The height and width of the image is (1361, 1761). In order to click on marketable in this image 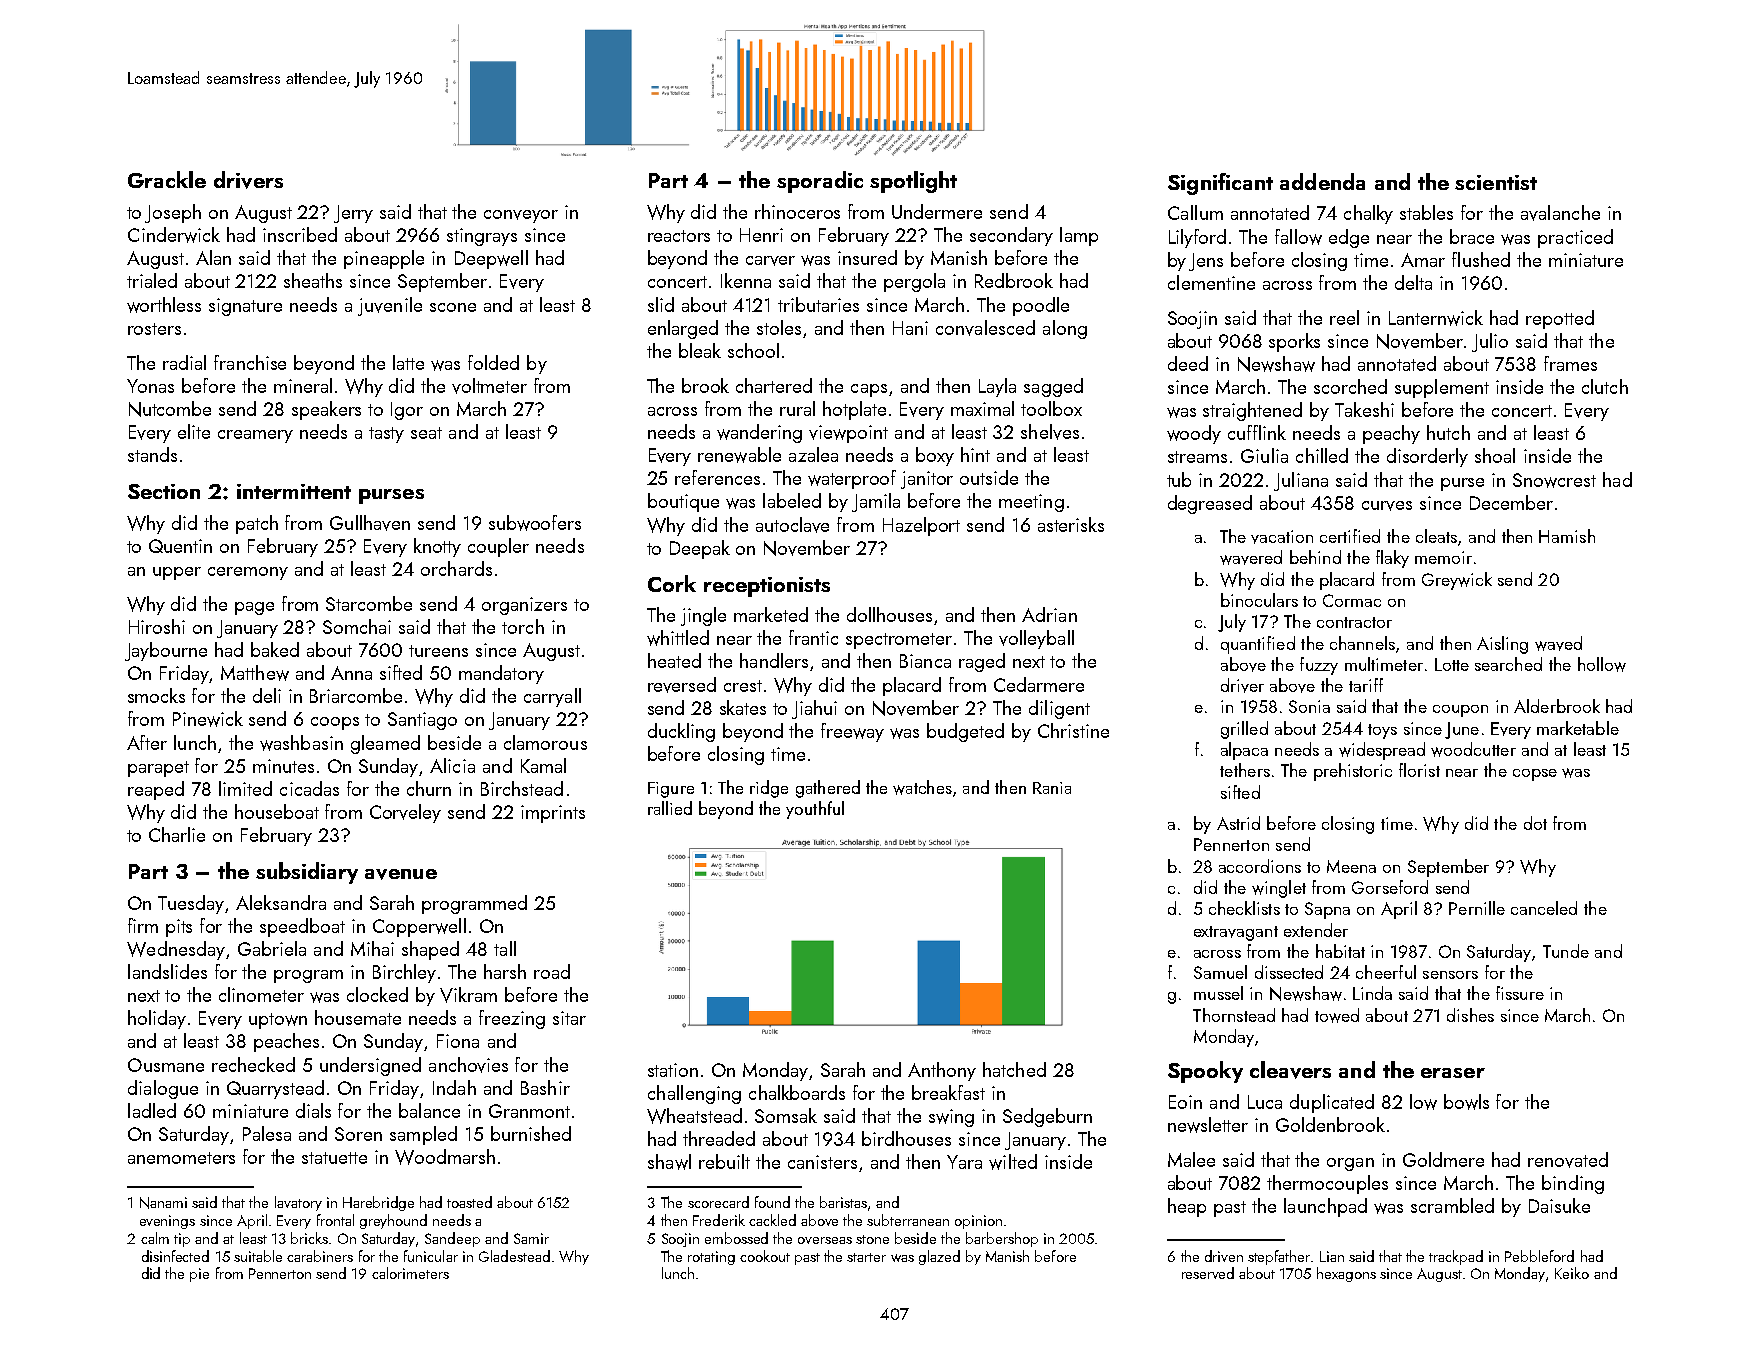, I will do `click(1578, 728)`.
